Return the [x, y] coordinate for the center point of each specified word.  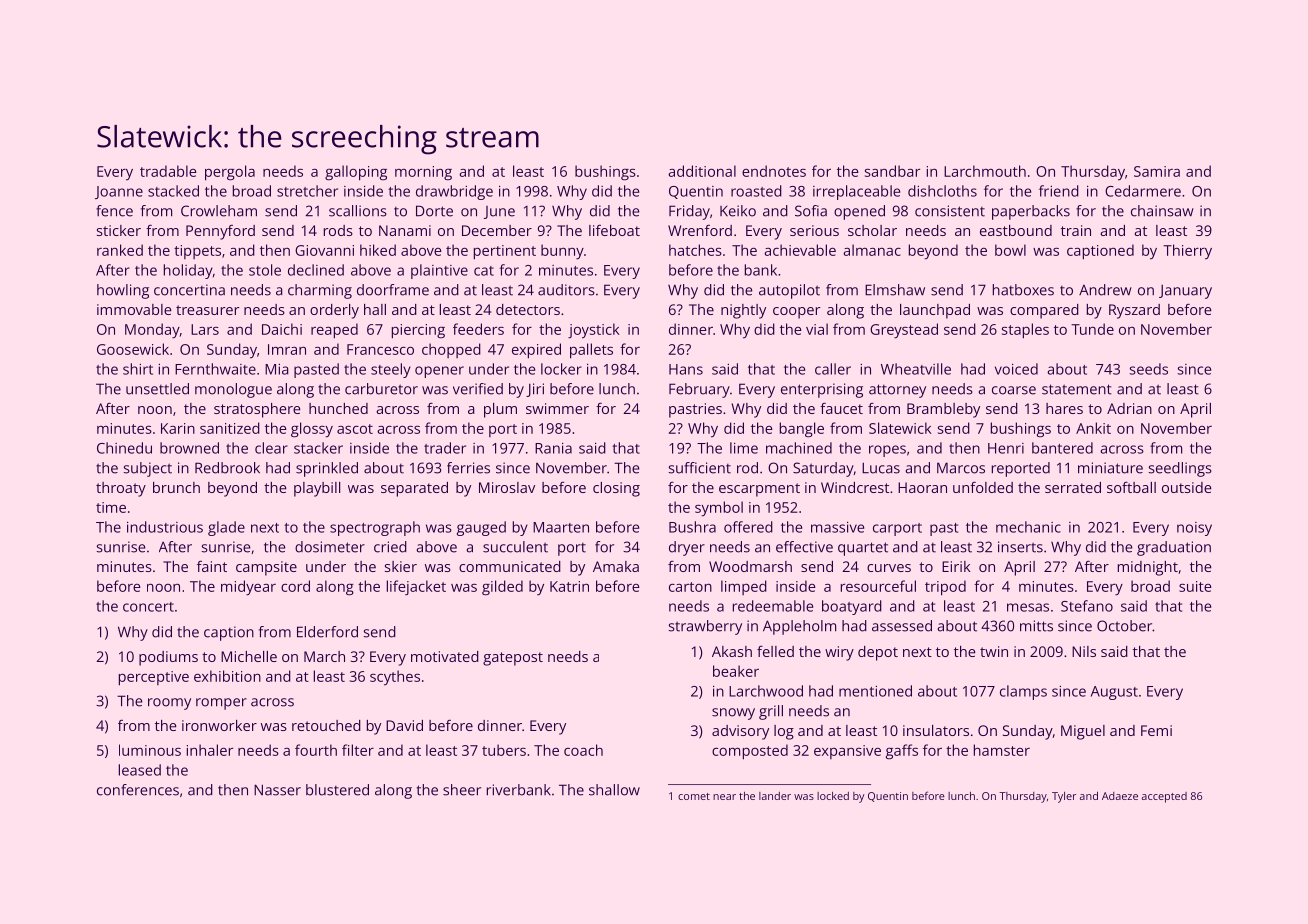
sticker [119, 230]
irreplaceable [856, 192]
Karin [178, 428]
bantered [1062, 448]
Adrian [1129, 408]
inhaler [210, 750]
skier [401, 566]
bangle [802, 430]
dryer [687, 548]
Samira [1157, 171]
